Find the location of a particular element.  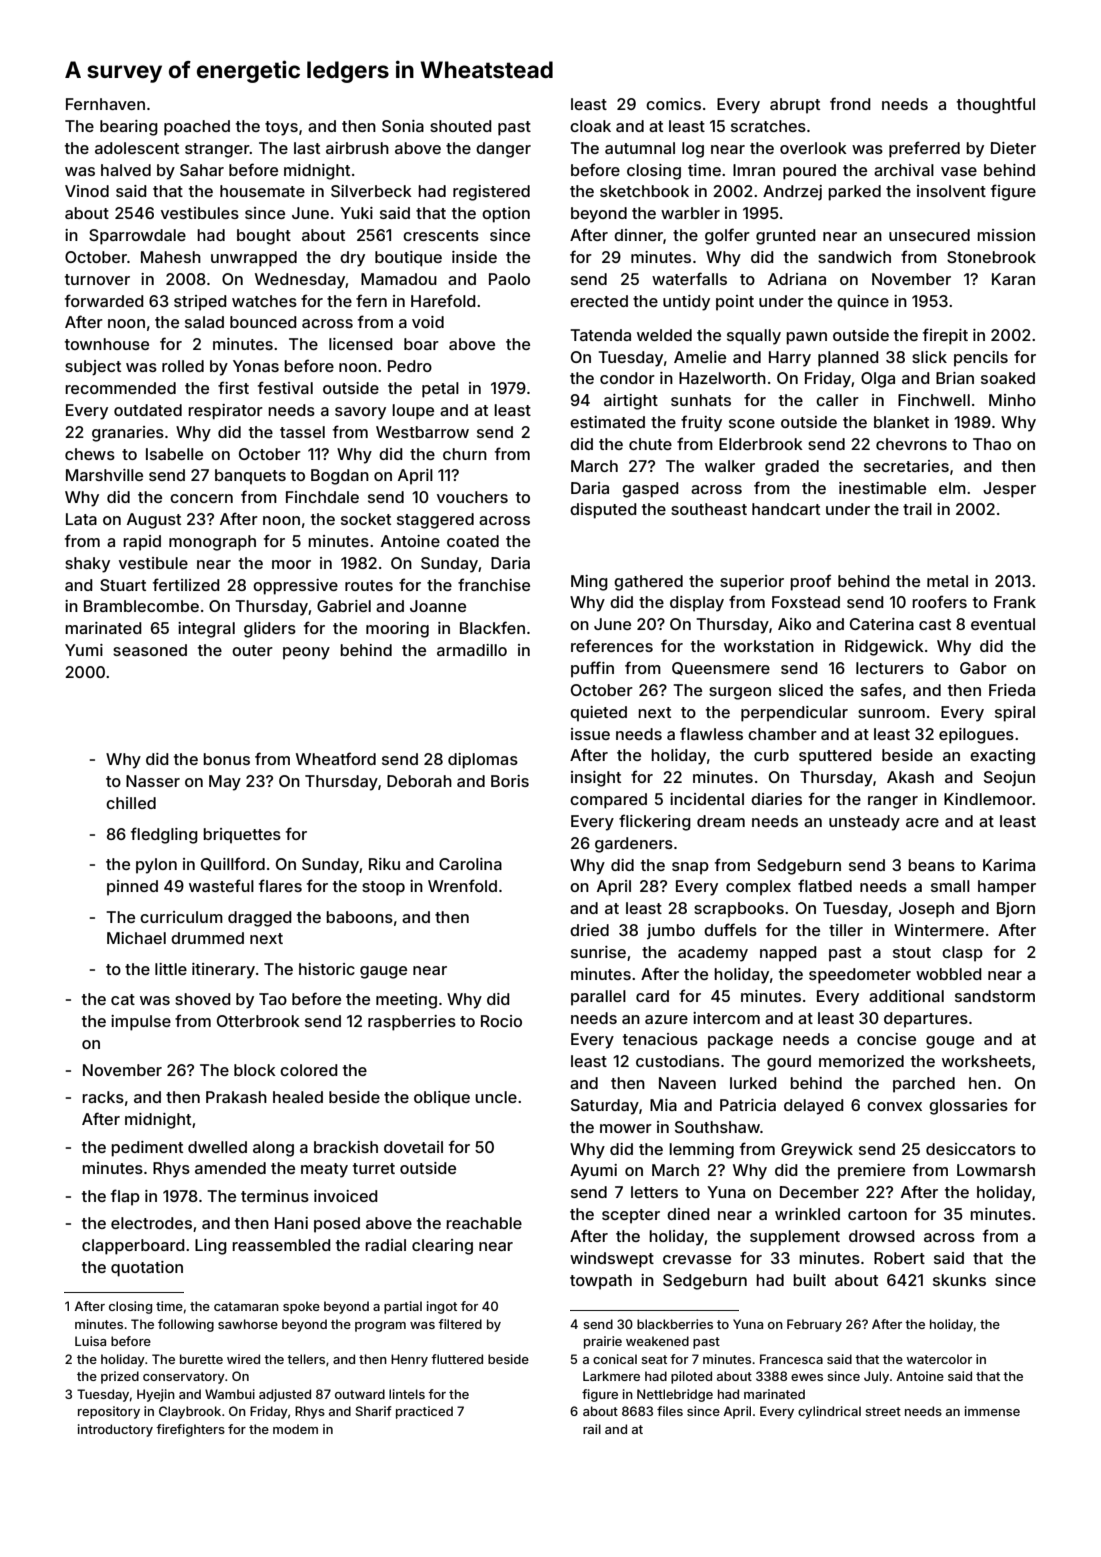

stoop is located at coordinates (383, 888).
